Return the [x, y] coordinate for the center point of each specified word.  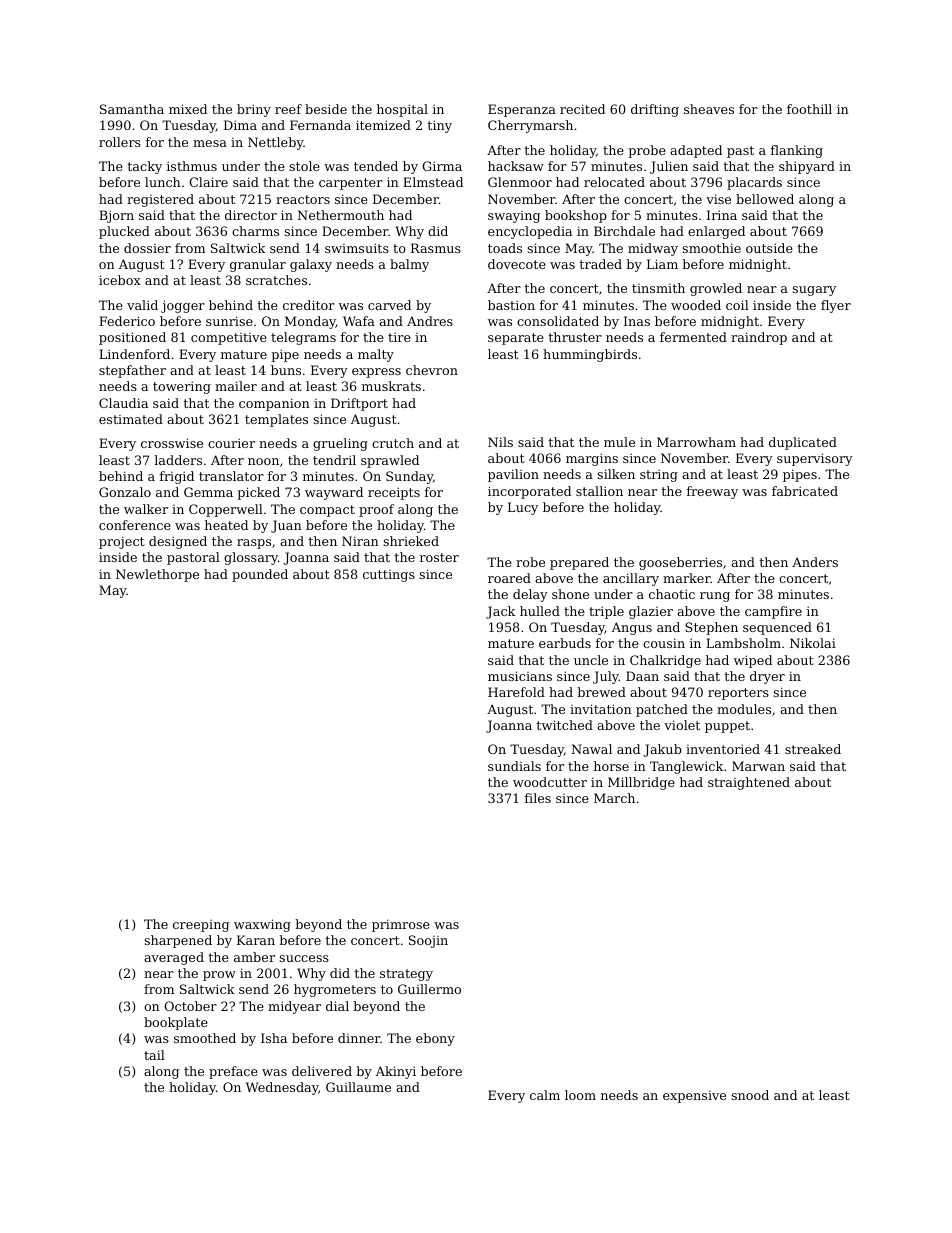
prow [219, 976]
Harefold [516, 692]
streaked [813, 749]
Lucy [523, 508]
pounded [260, 575]
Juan [286, 526]
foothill [809, 109]
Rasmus [436, 248]
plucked [124, 232]
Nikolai [813, 643]
